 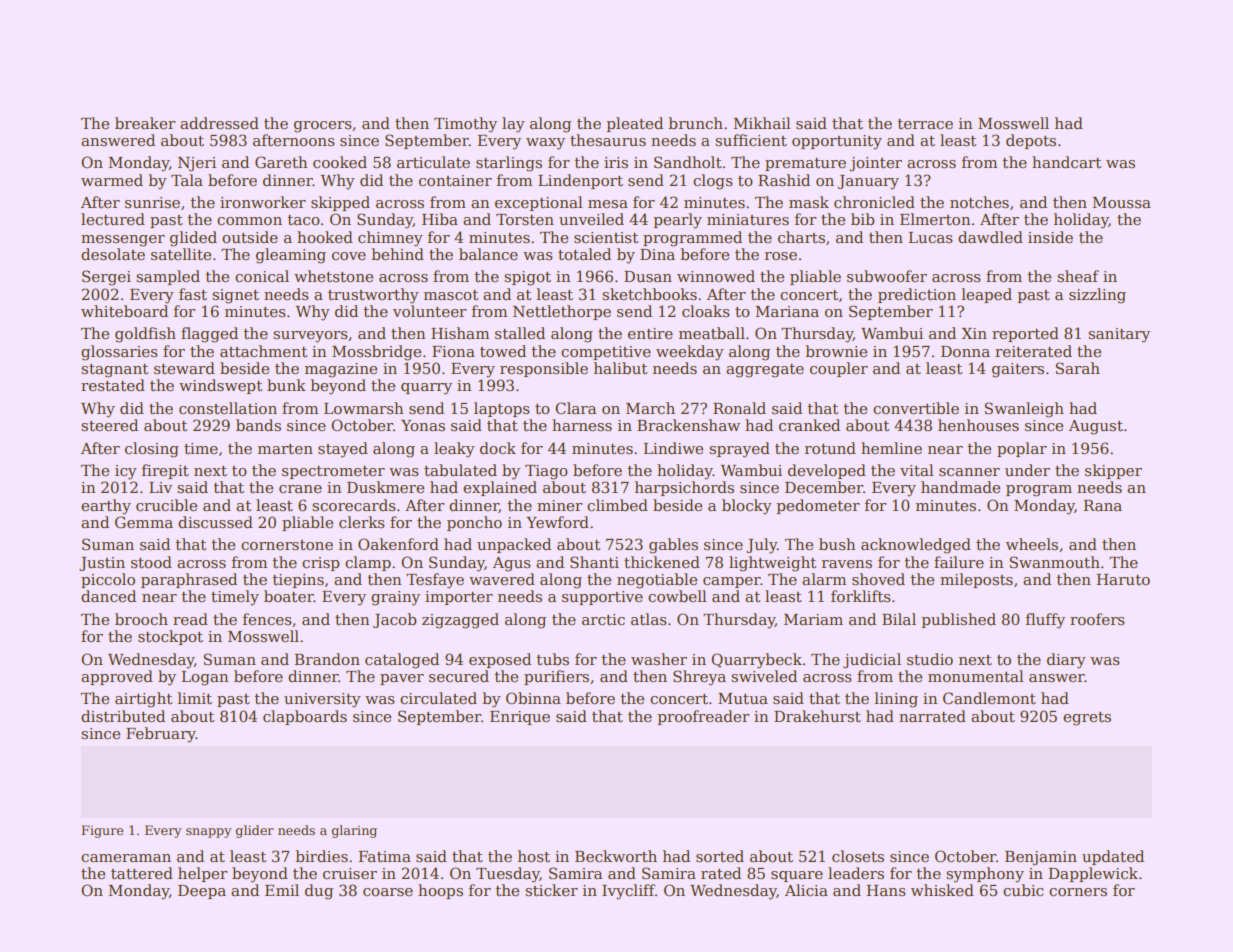 What do you see at coordinates (152, 450) in the document?
I see `closing` at bounding box center [152, 450].
